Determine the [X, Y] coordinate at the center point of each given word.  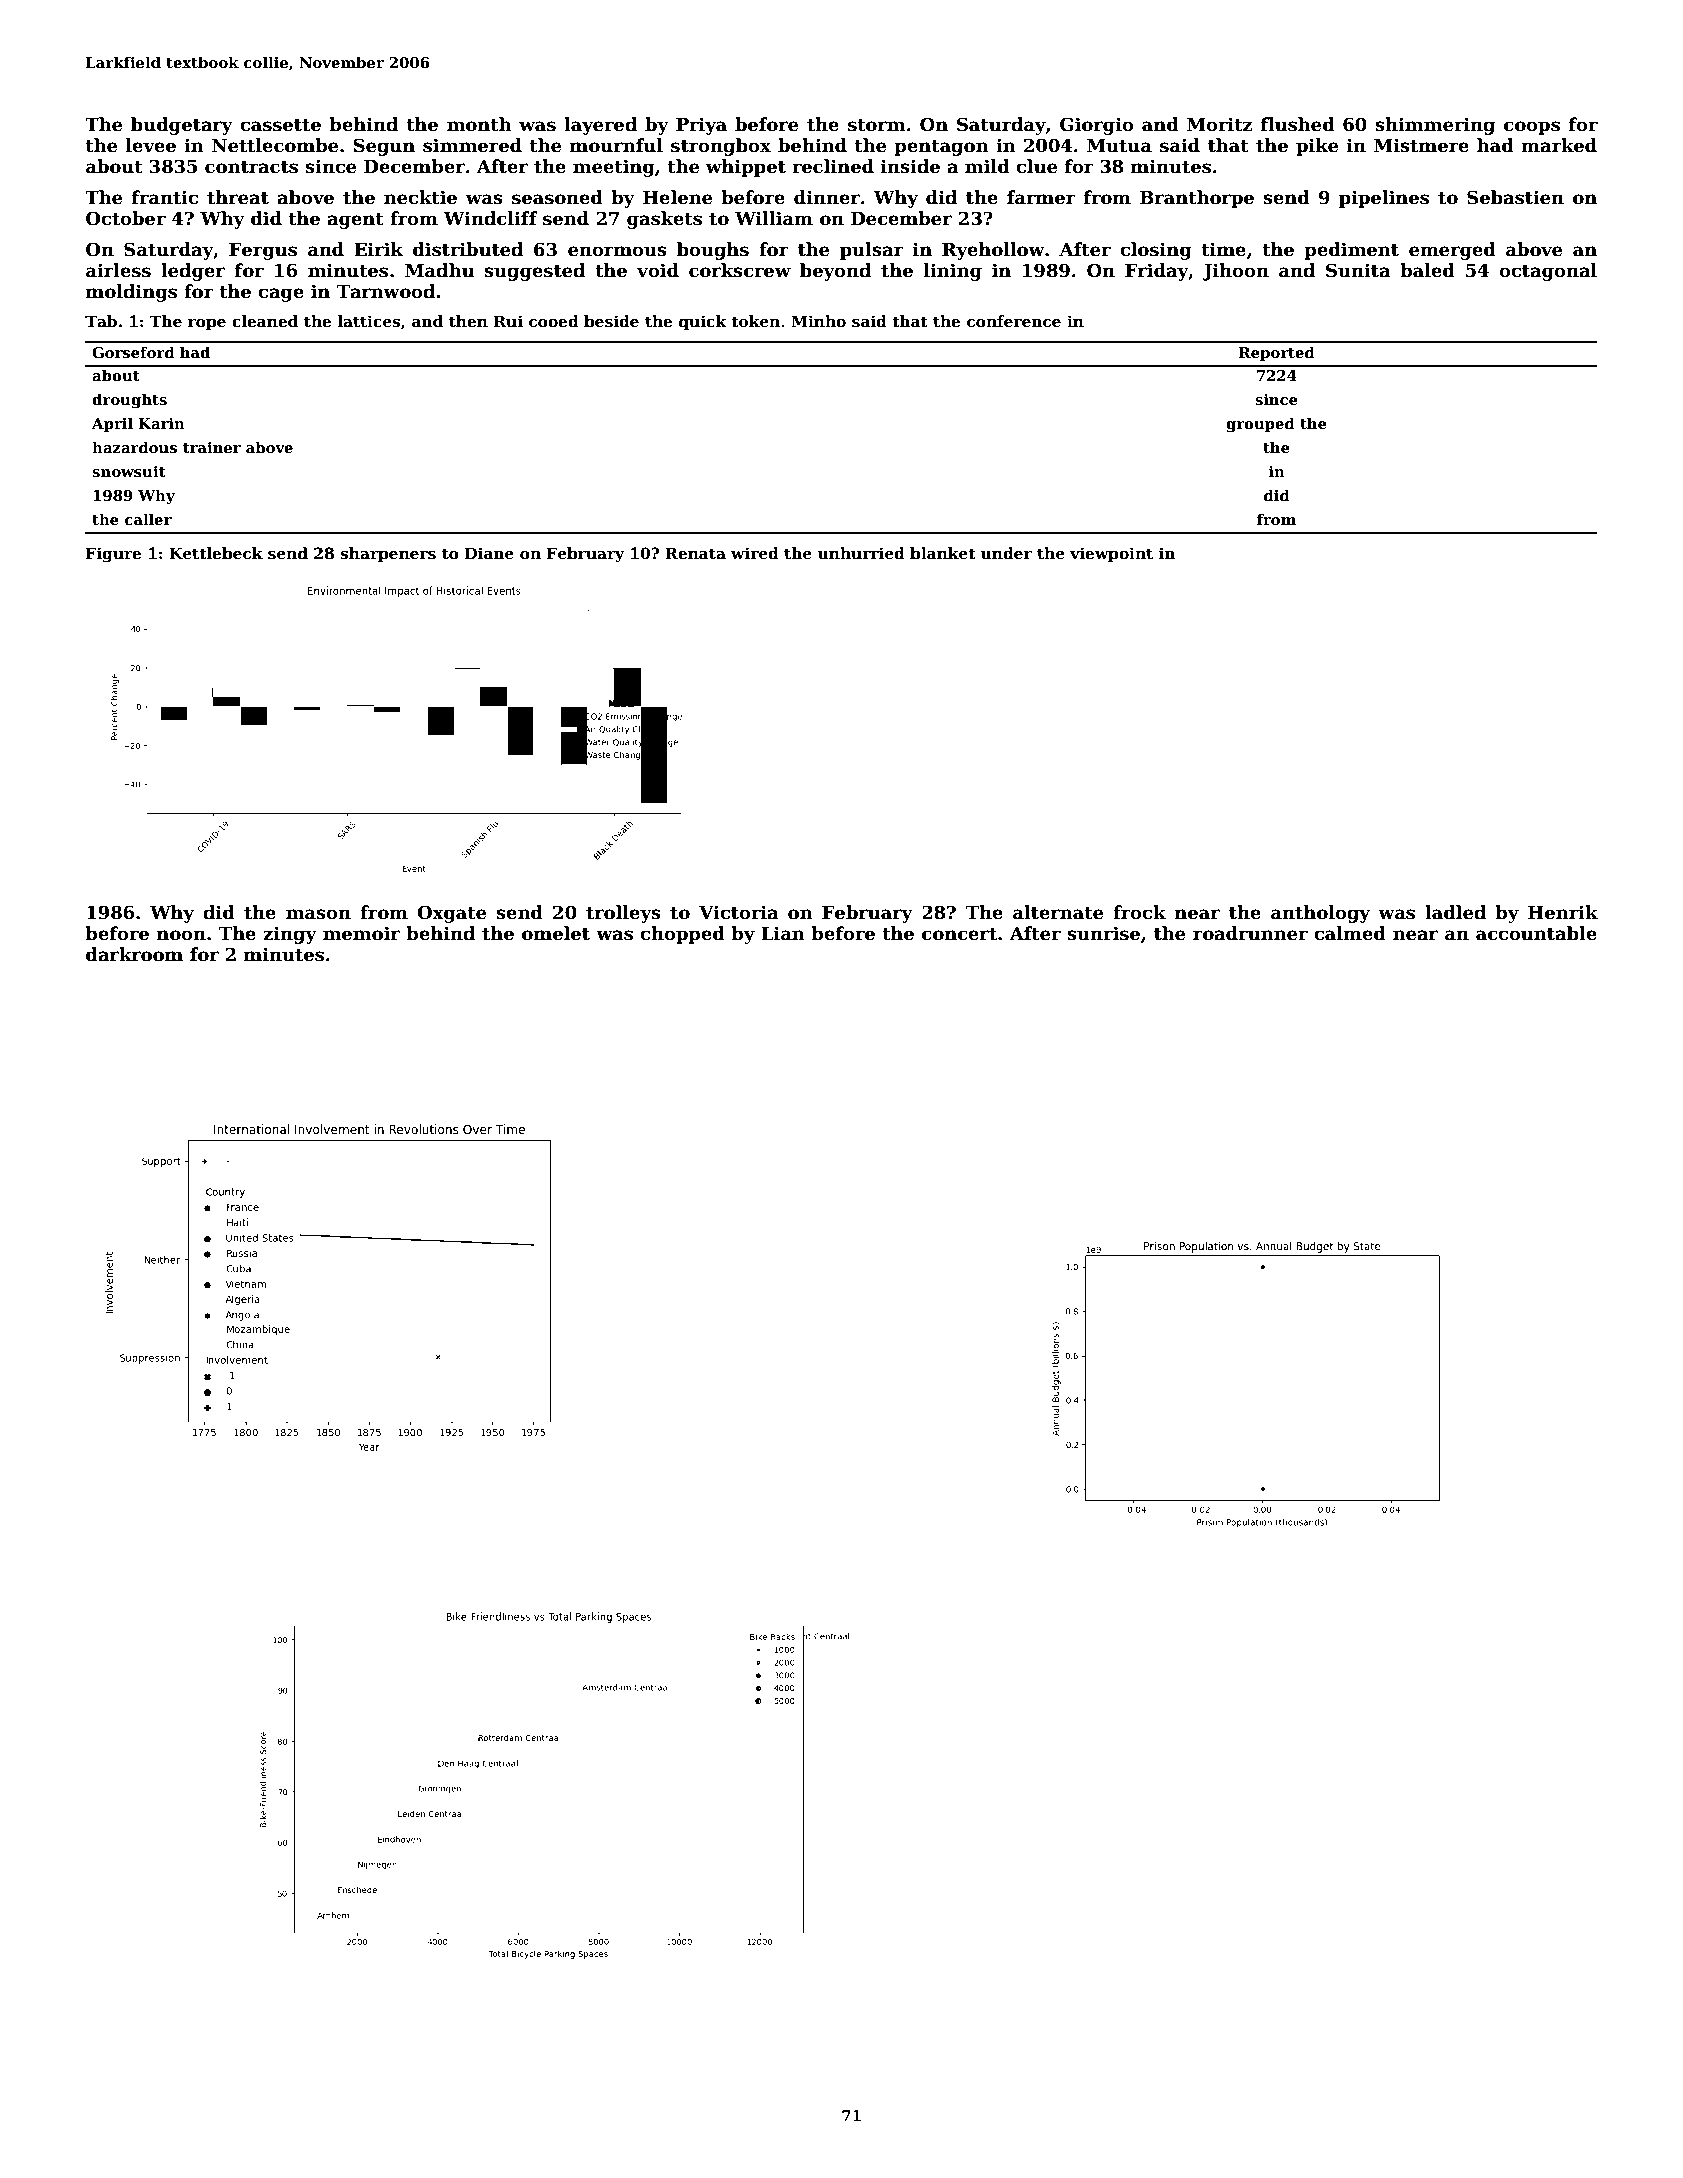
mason [318, 914]
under [1006, 553]
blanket [943, 553]
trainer [212, 447]
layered [600, 126]
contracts [251, 167]
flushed [1298, 124]
